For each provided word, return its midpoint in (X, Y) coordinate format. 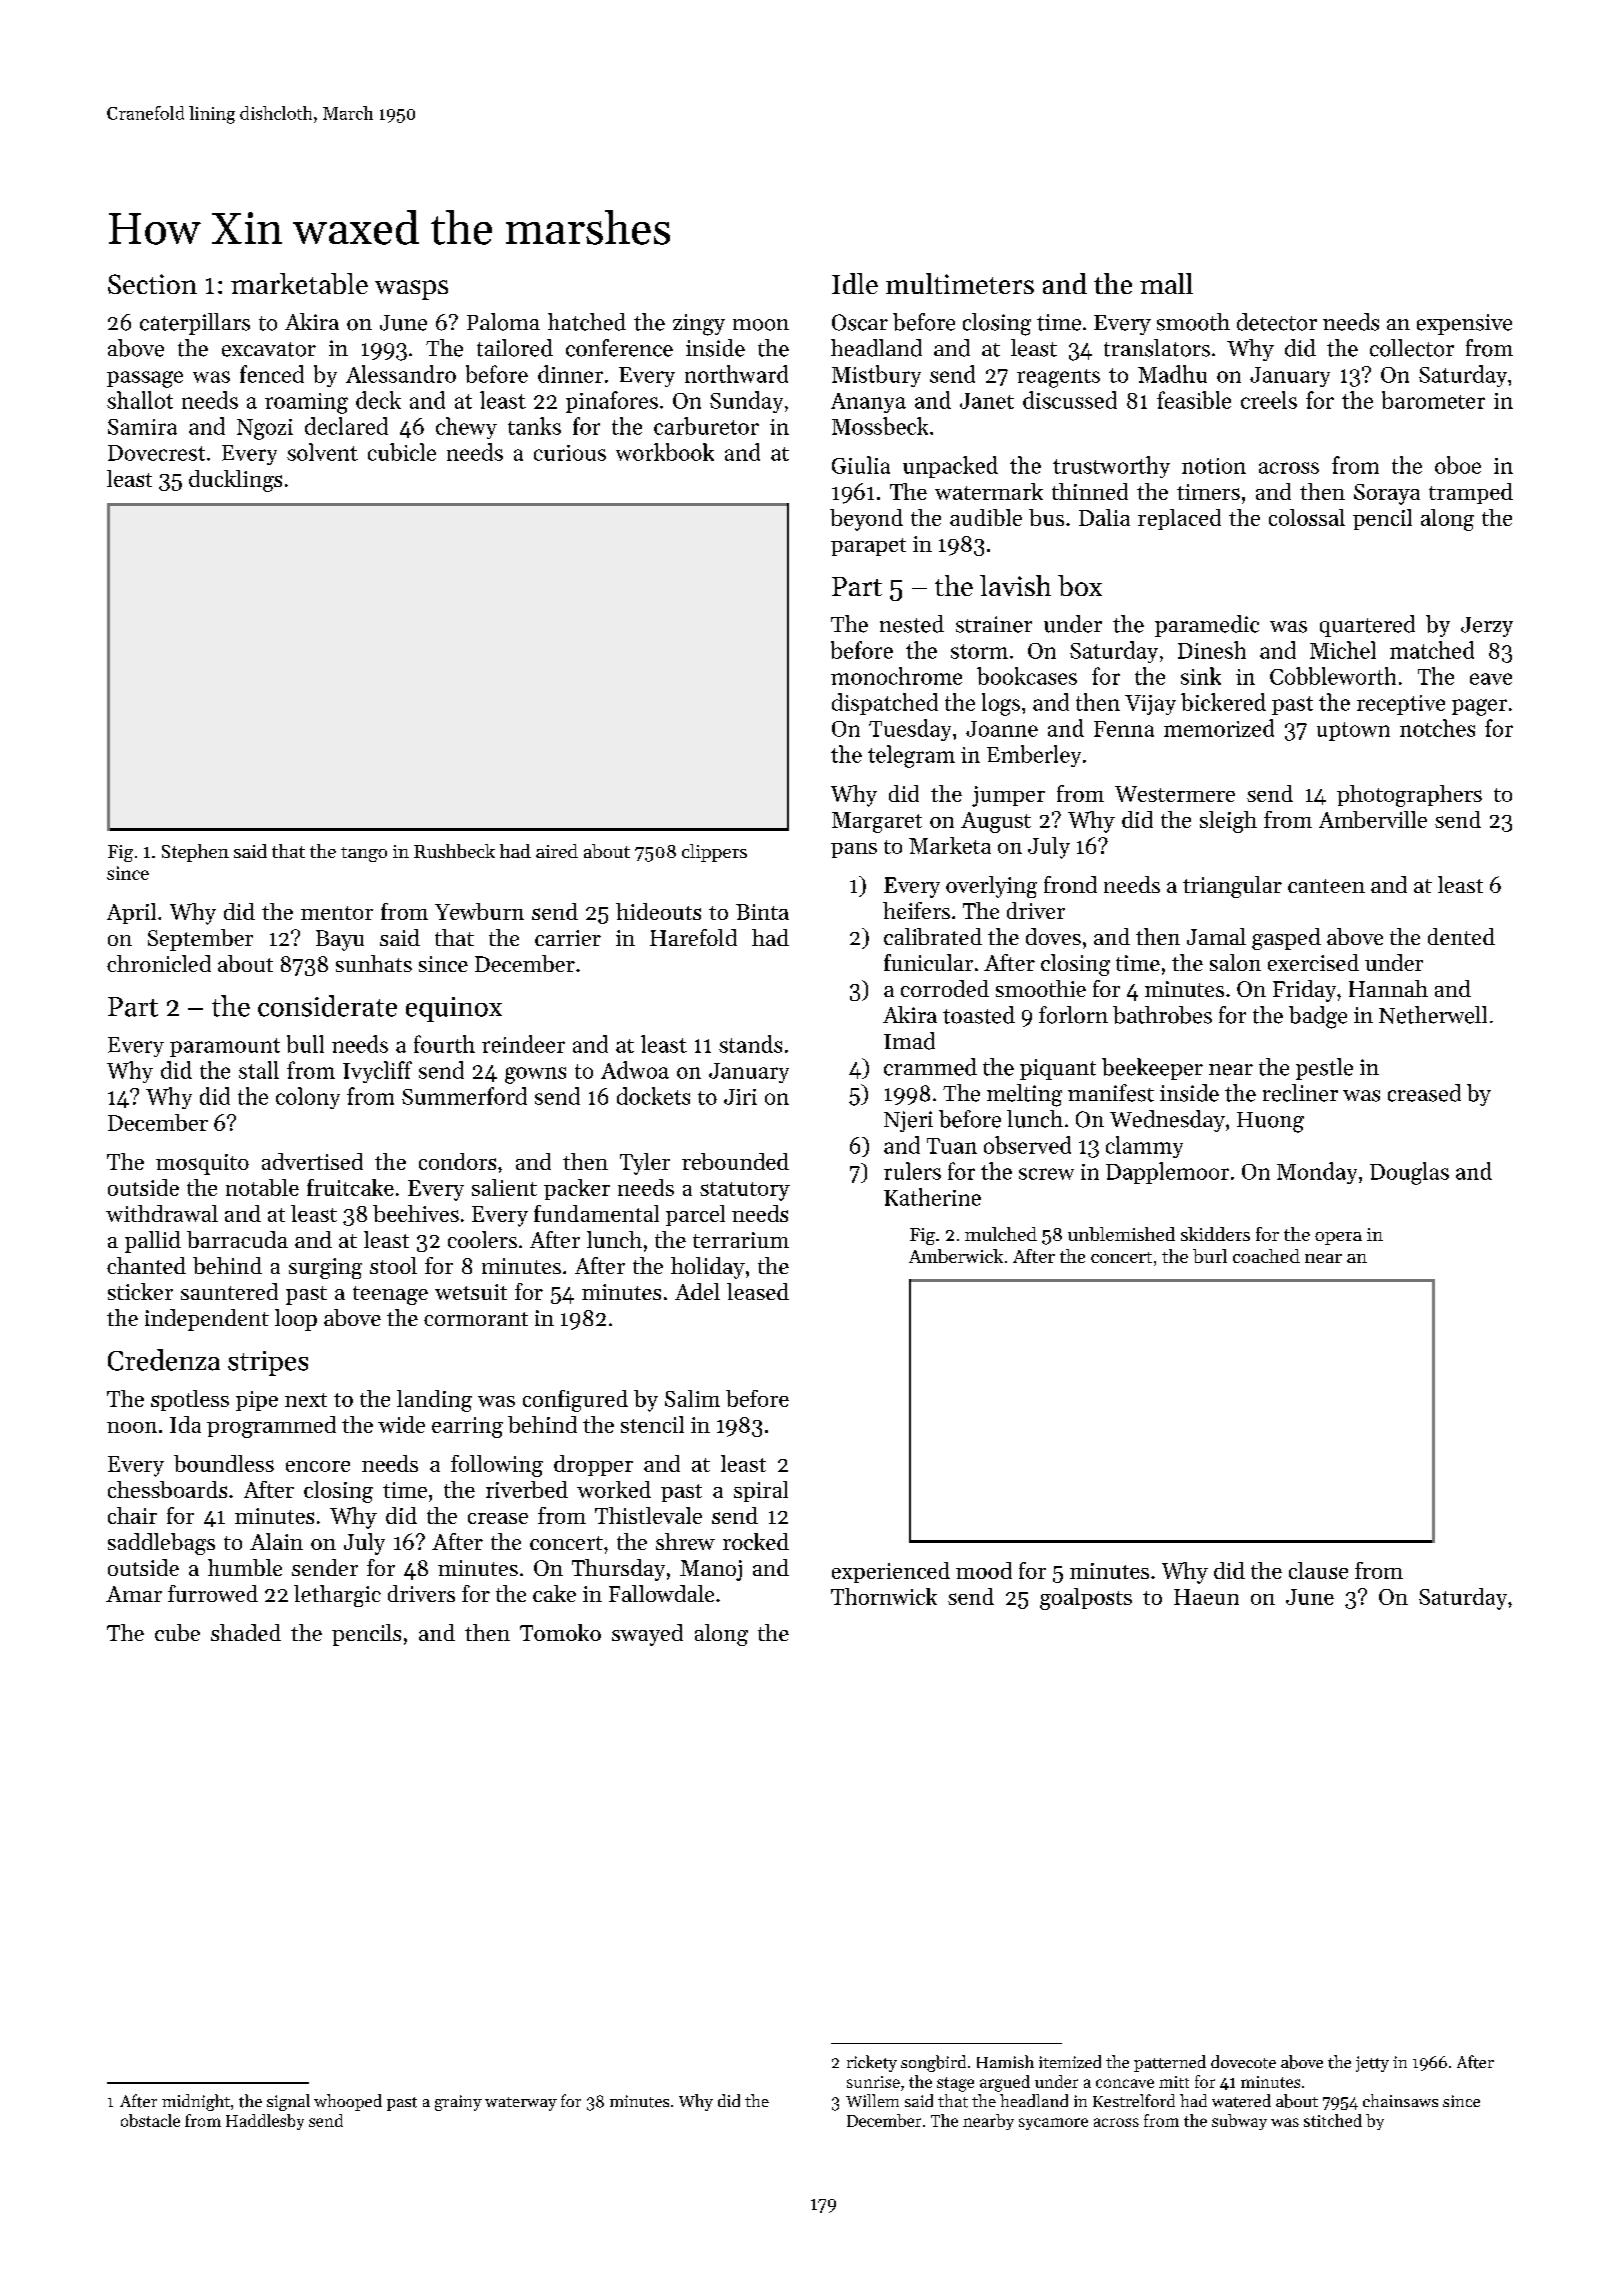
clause (1318, 1570)
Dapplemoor (1167, 1173)
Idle (855, 283)
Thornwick (884, 1596)
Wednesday (1167, 1121)
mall (1166, 283)
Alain (276, 1541)
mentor (337, 913)
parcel (695, 1215)
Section (152, 284)
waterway (521, 2104)
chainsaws (1400, 2100)
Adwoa (635, 1070)
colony (308, 1098)
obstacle (150, 2120)
